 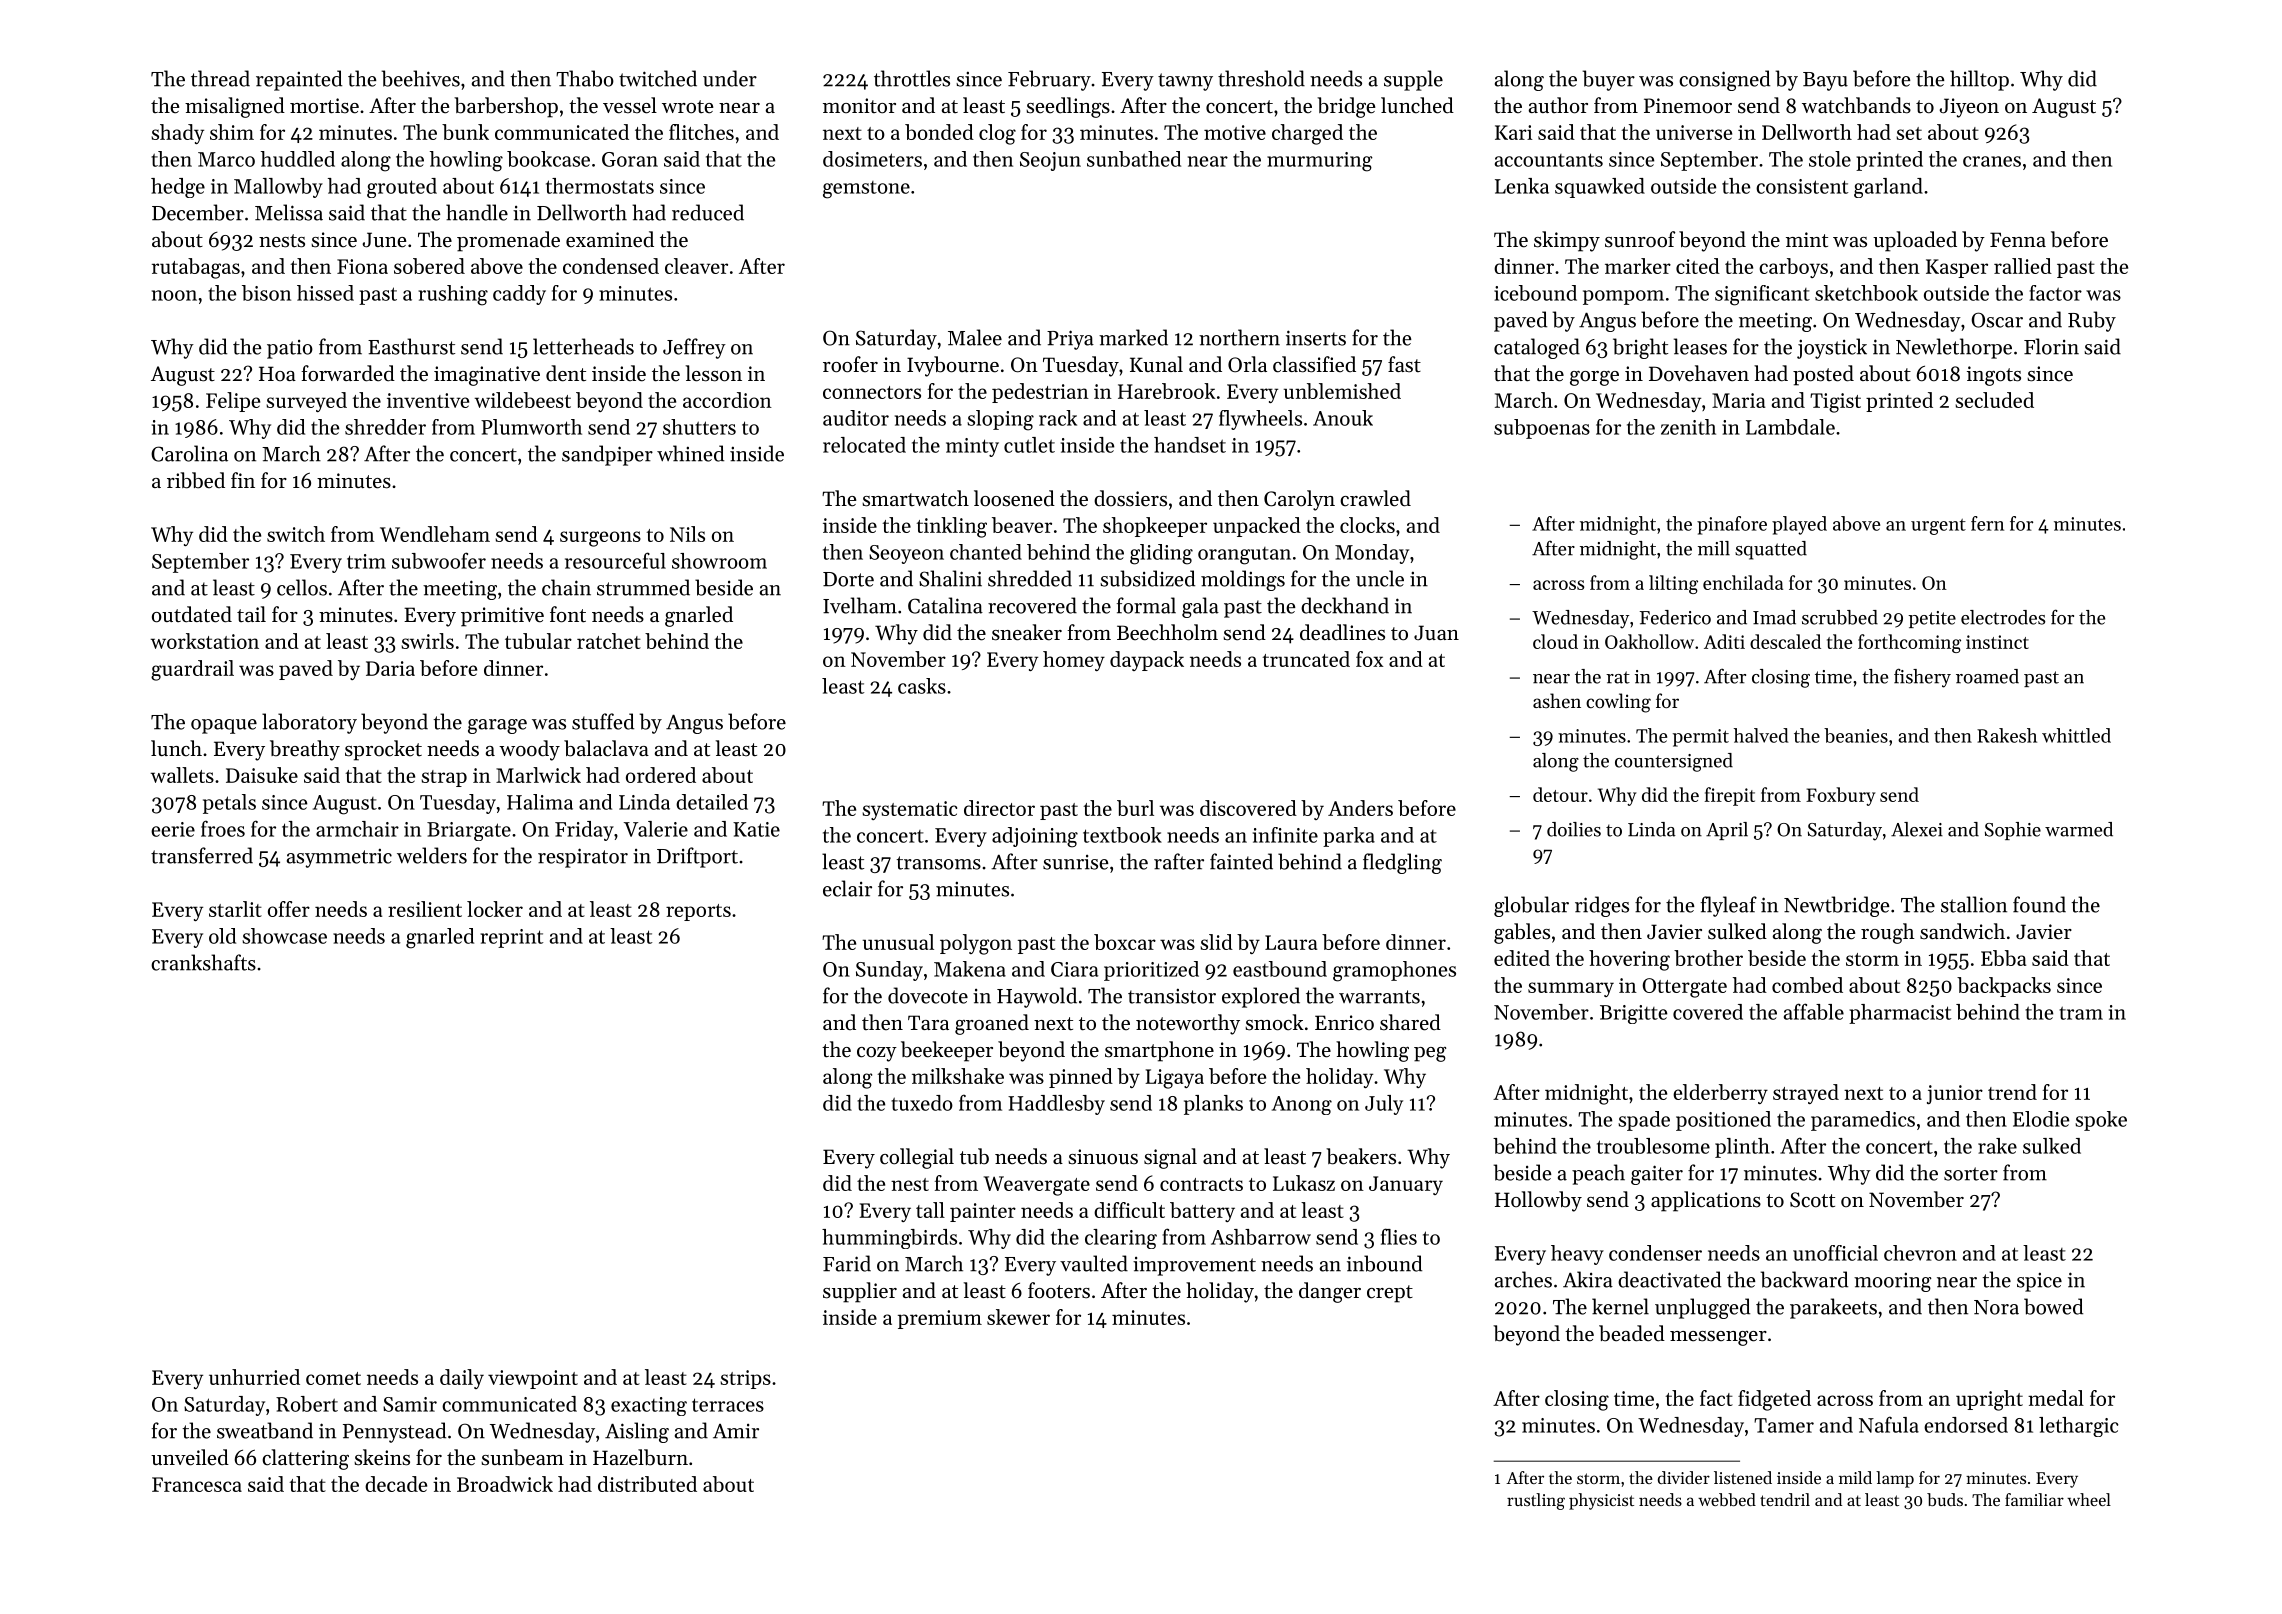 What do you see at coordinates (1997, 642) in the document?
I see `instinct` at bounding box center [1997, 642].
